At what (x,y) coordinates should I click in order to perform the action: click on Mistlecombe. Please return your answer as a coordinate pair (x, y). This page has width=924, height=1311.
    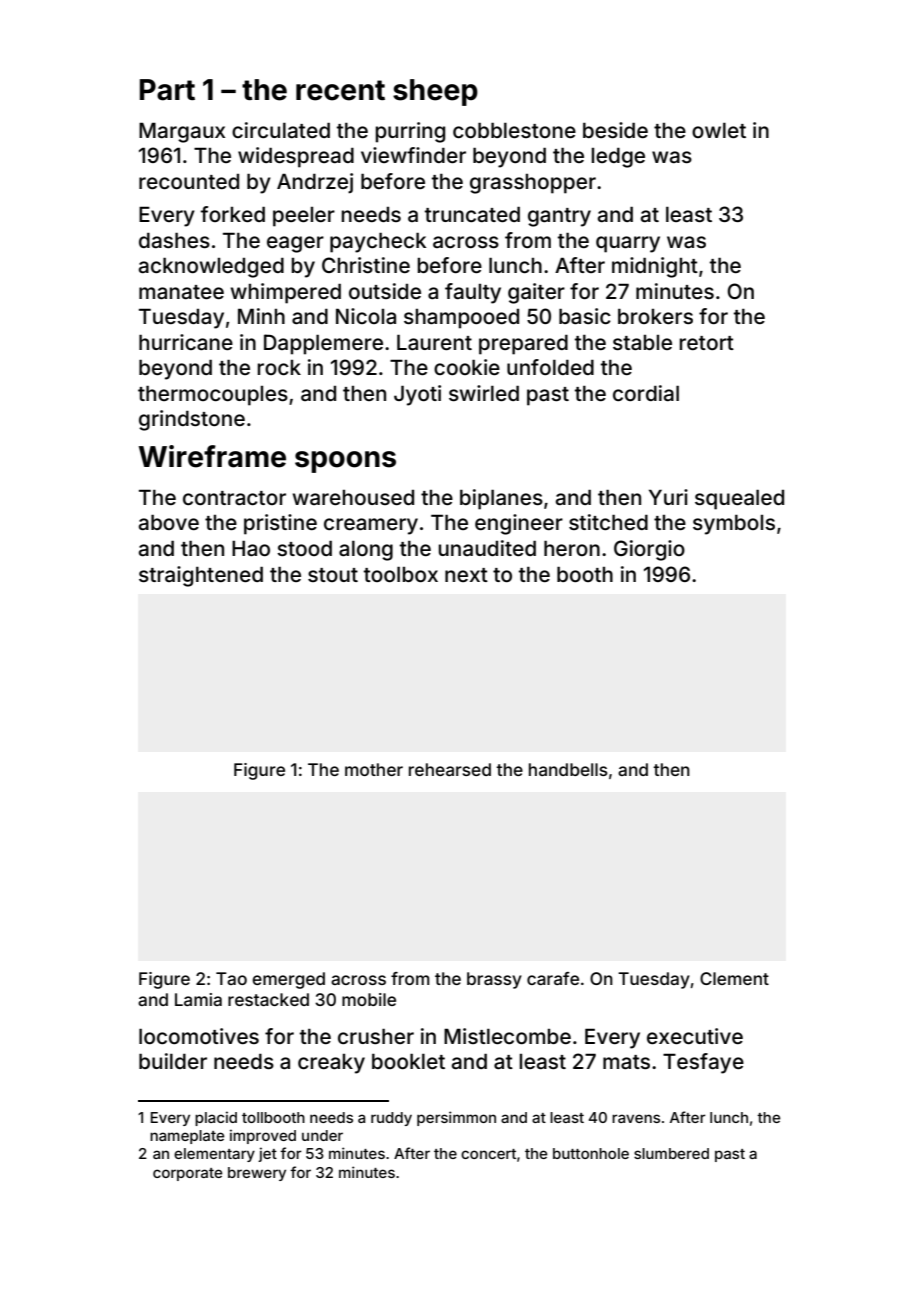
    Looking at the image, I should click on (507, 1036).
